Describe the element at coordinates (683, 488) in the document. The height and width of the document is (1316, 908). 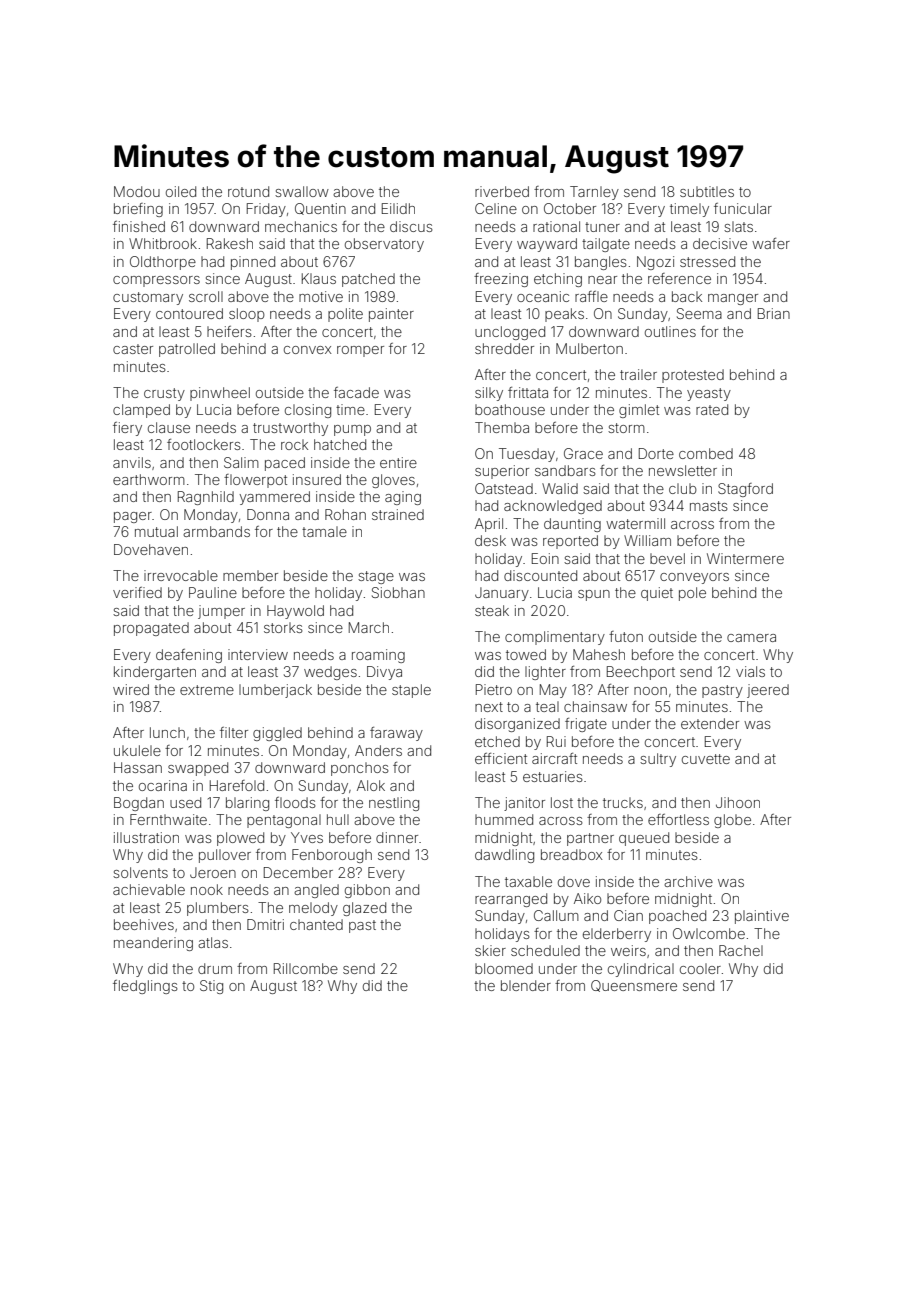
I see `club` at that location.
